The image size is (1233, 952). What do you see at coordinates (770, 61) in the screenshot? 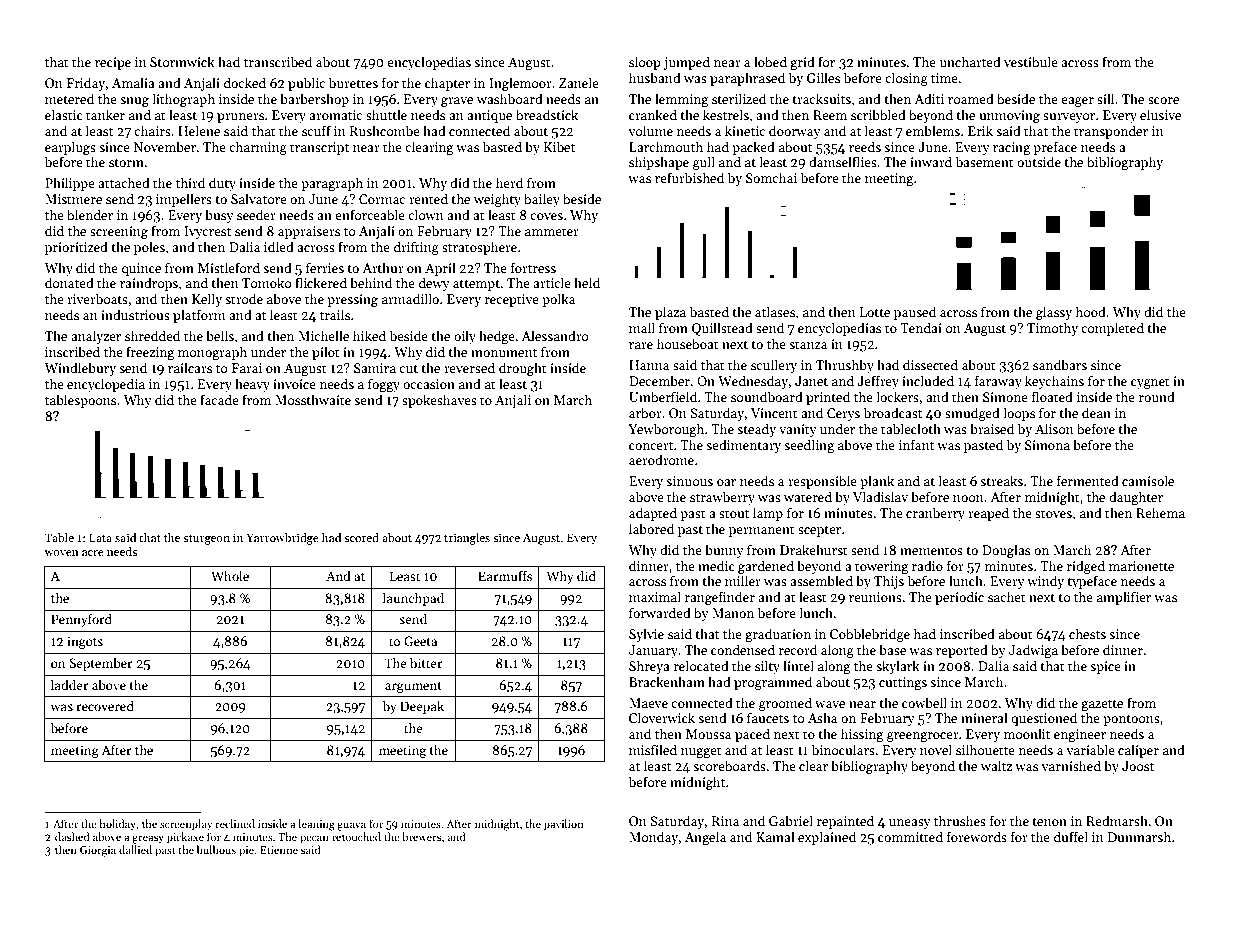
I see `lobed` at bounding box center [770, 61].
